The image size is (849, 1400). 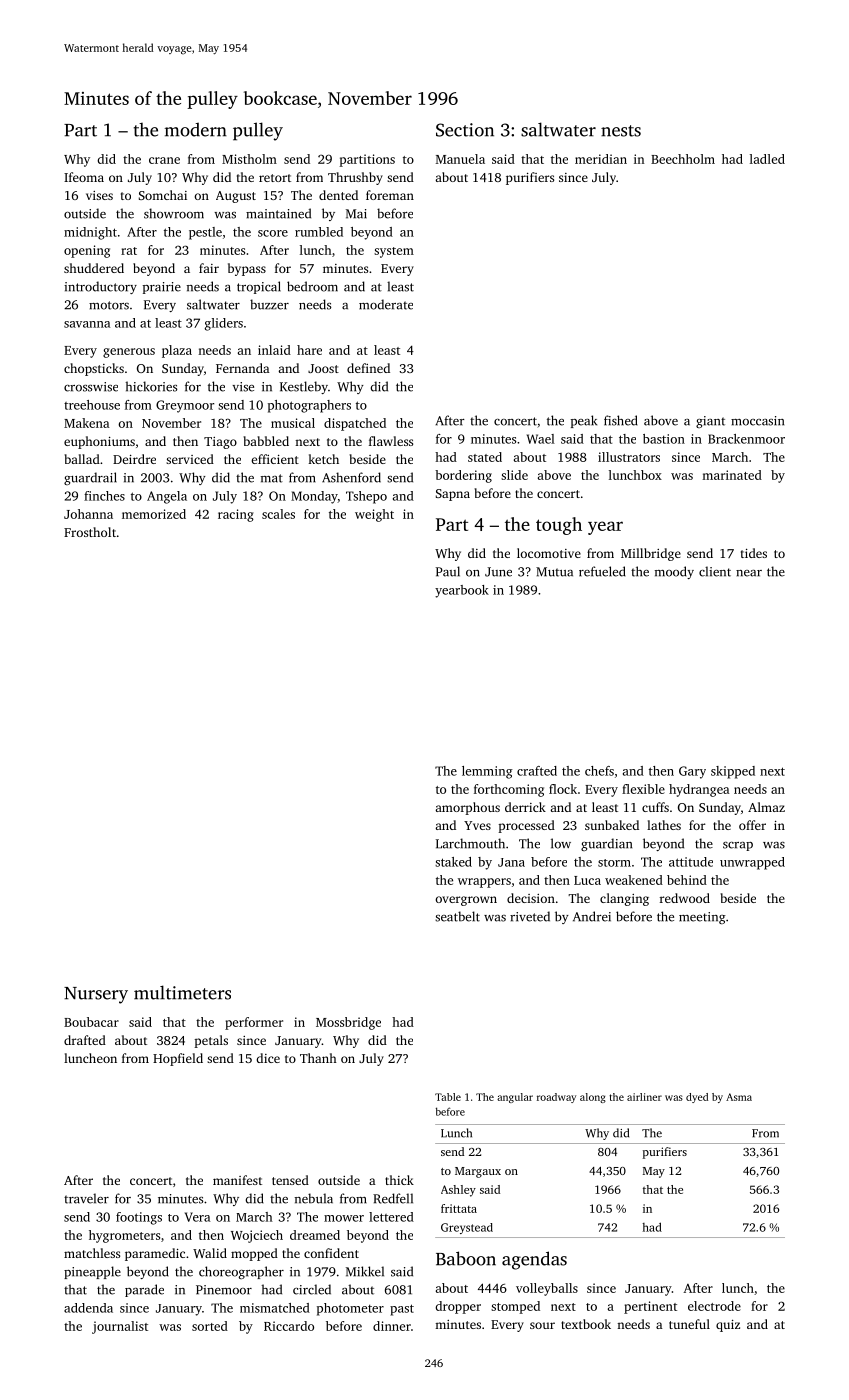 I want to click on serviced, so click(x=190, y=459).
